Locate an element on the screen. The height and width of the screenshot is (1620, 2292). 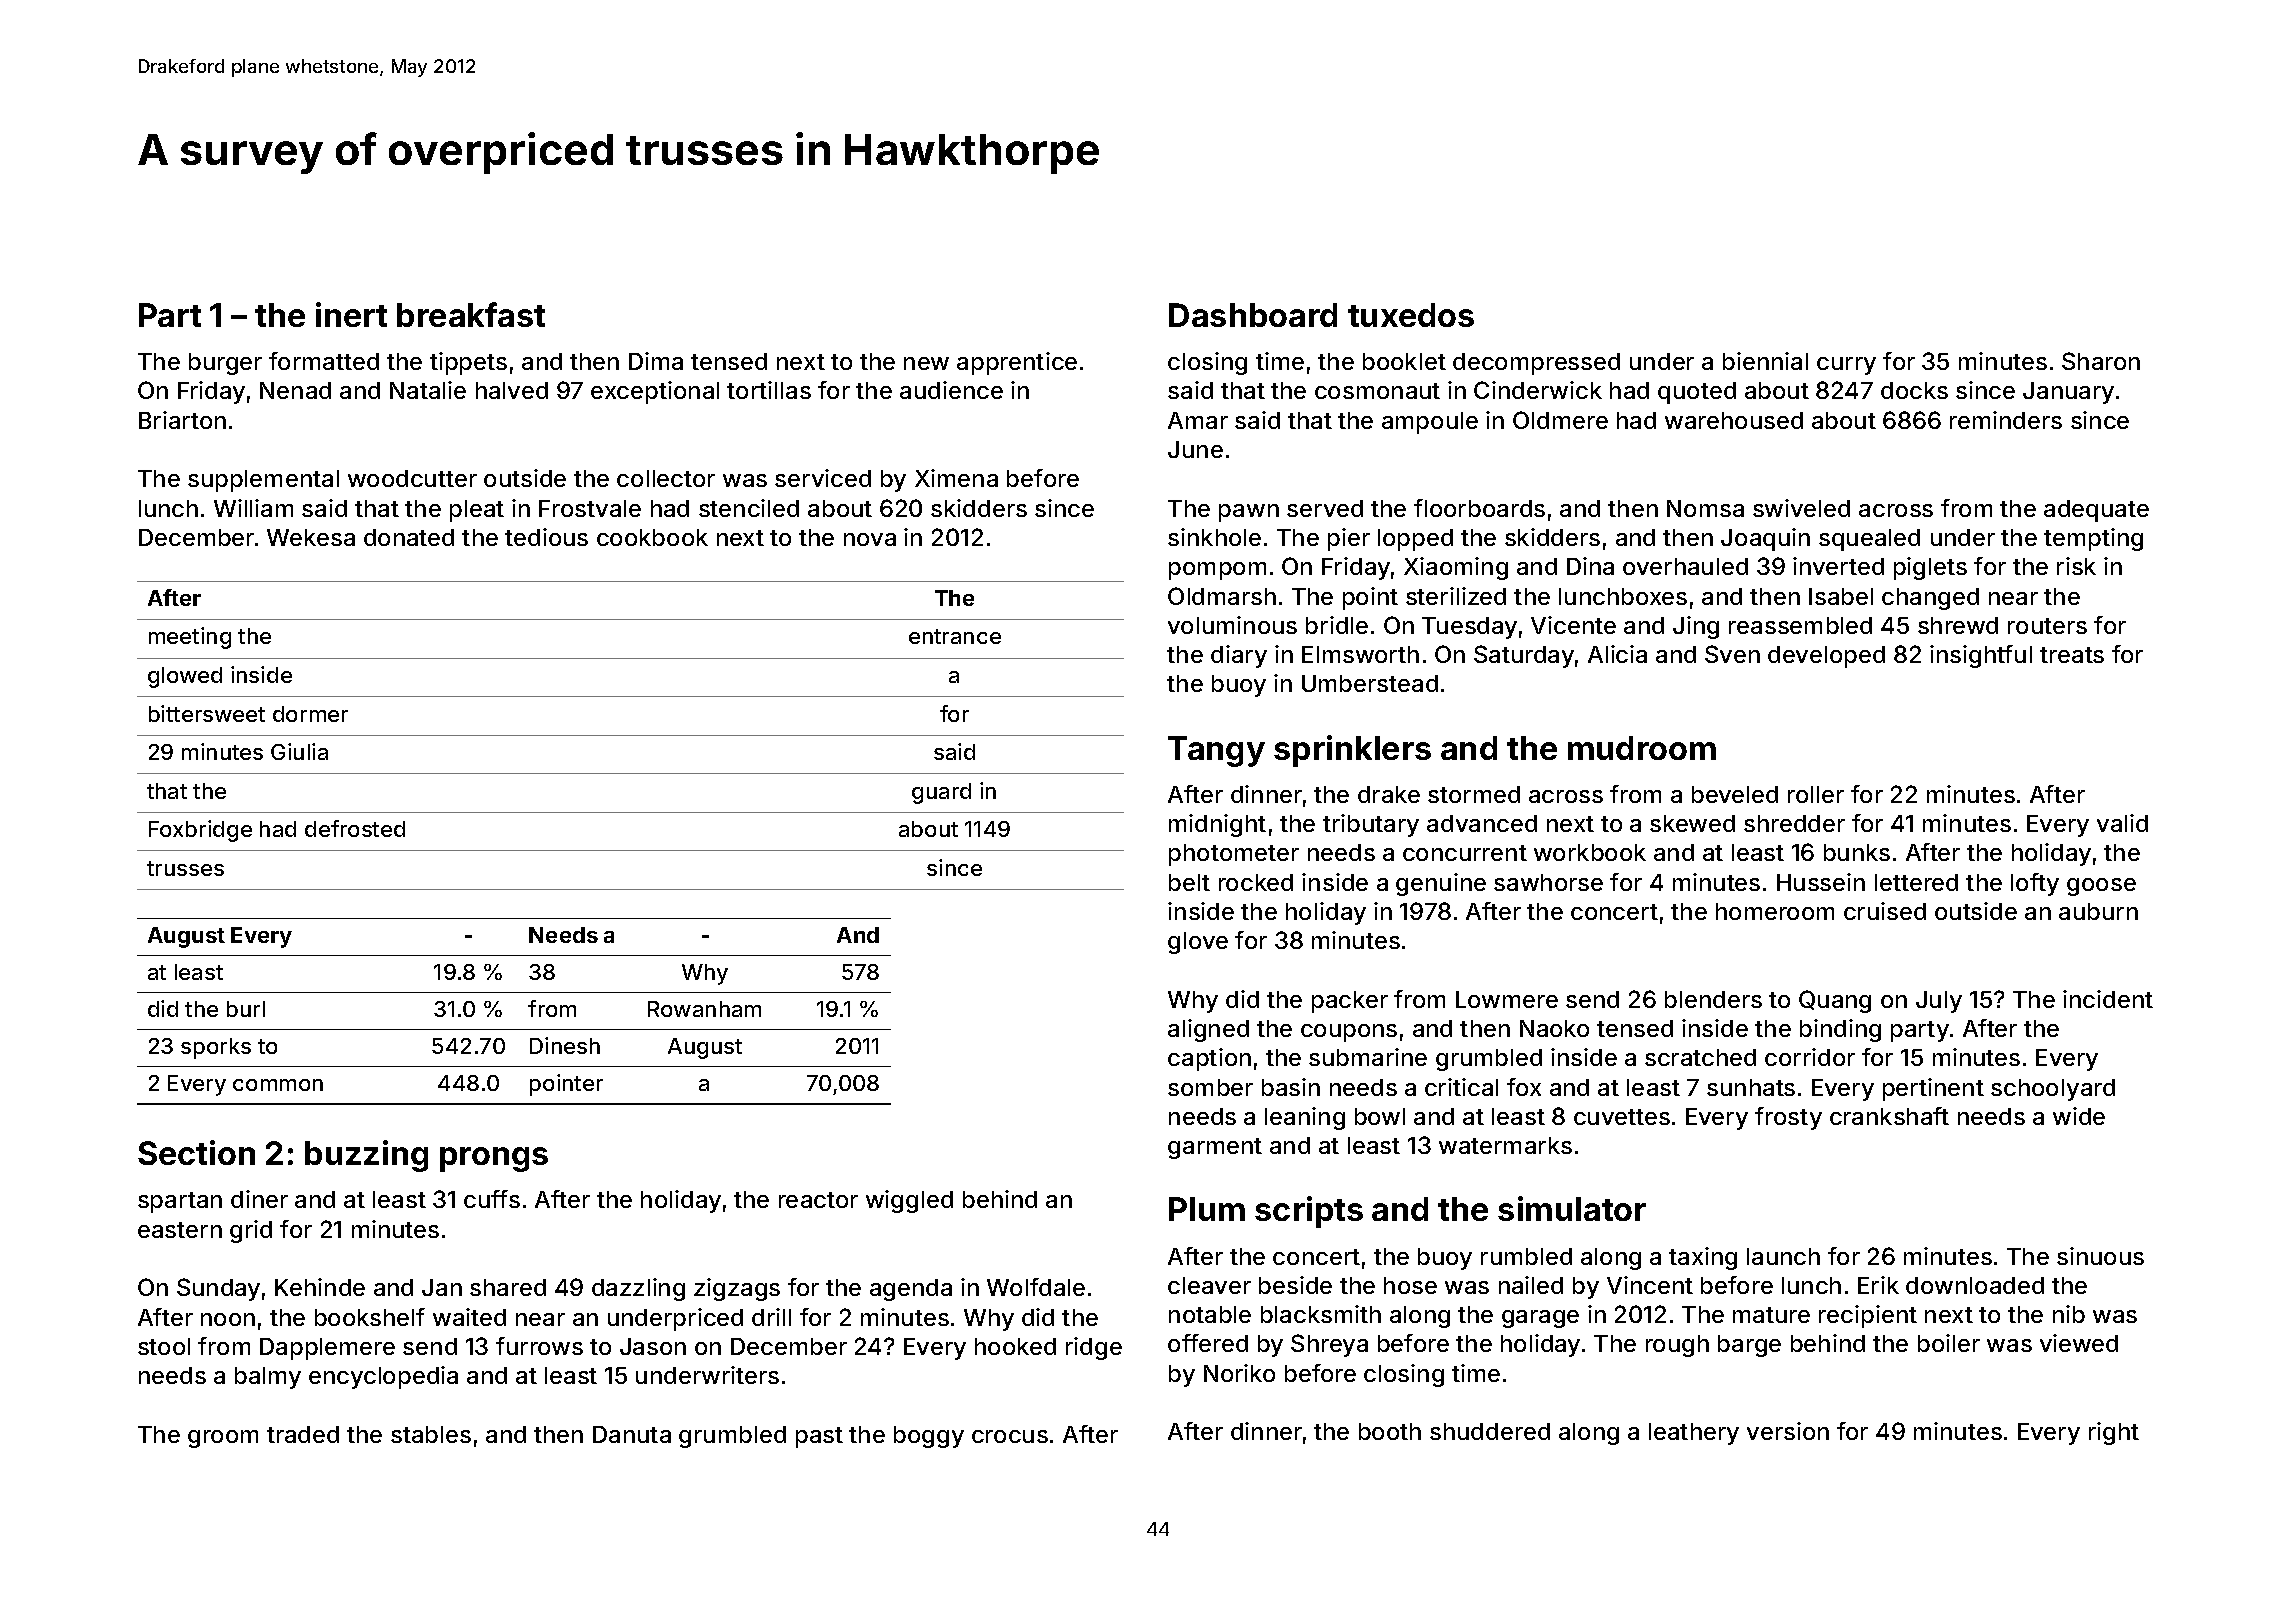
glove is located at coordinates (1198, 943).
